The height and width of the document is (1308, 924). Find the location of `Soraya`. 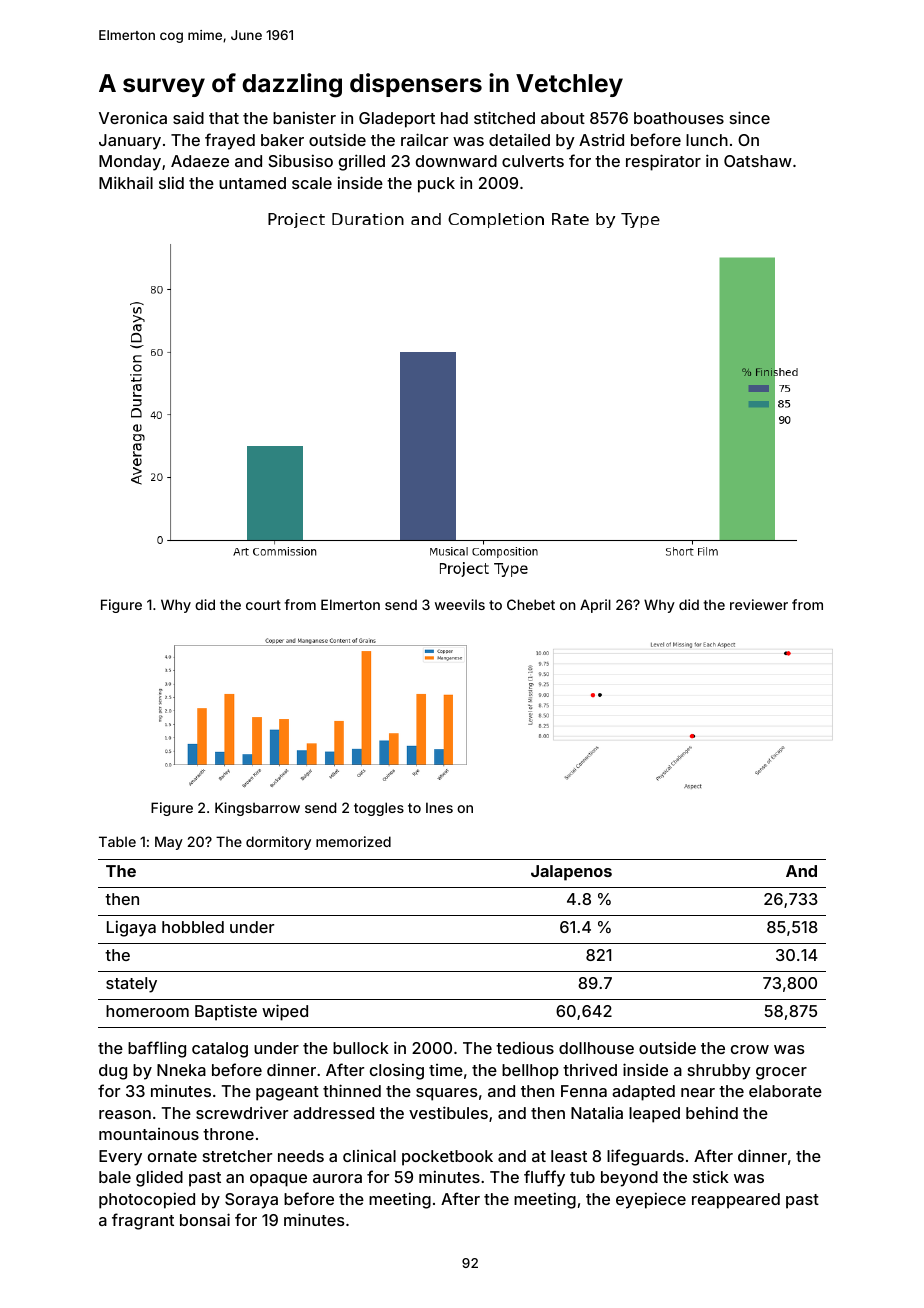

Soraya is located at coordinates (251, 1201).
